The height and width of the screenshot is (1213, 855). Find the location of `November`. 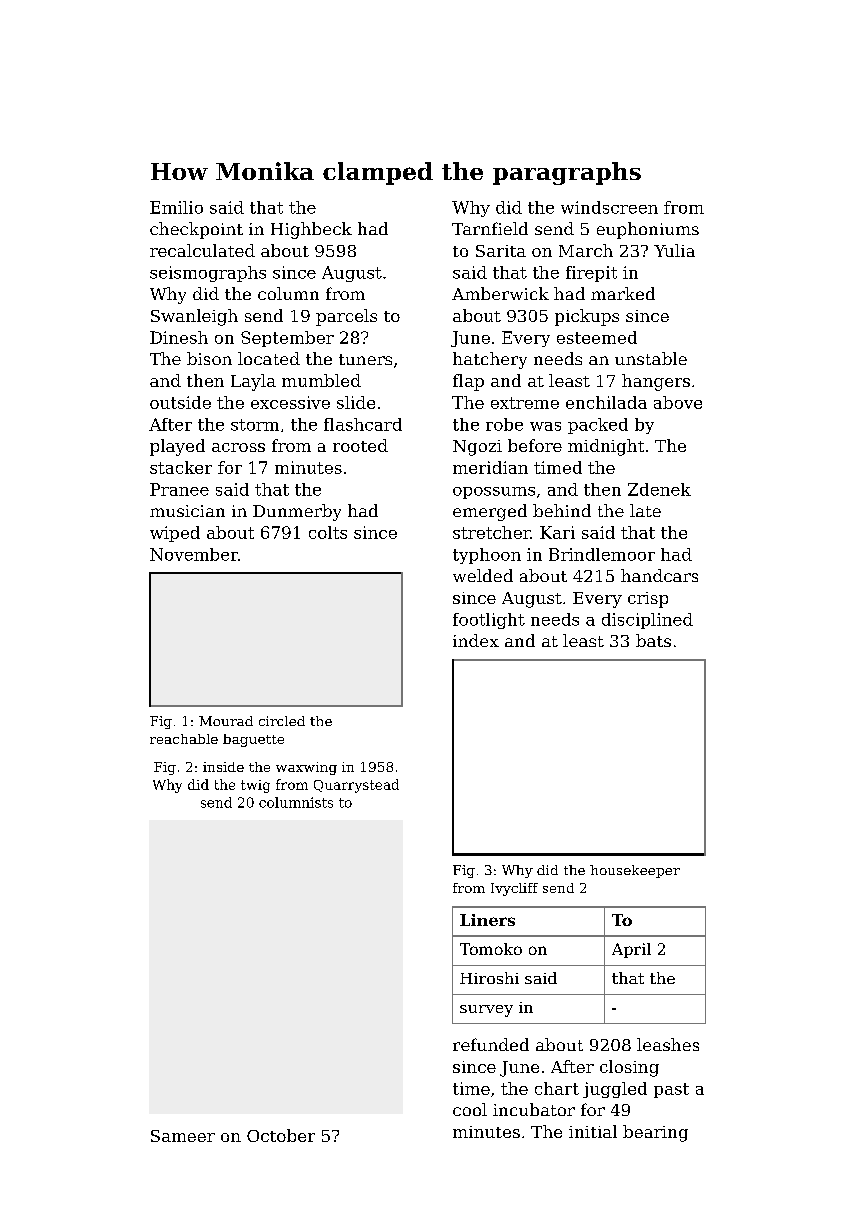

November is located at coordinates (194, 554).
